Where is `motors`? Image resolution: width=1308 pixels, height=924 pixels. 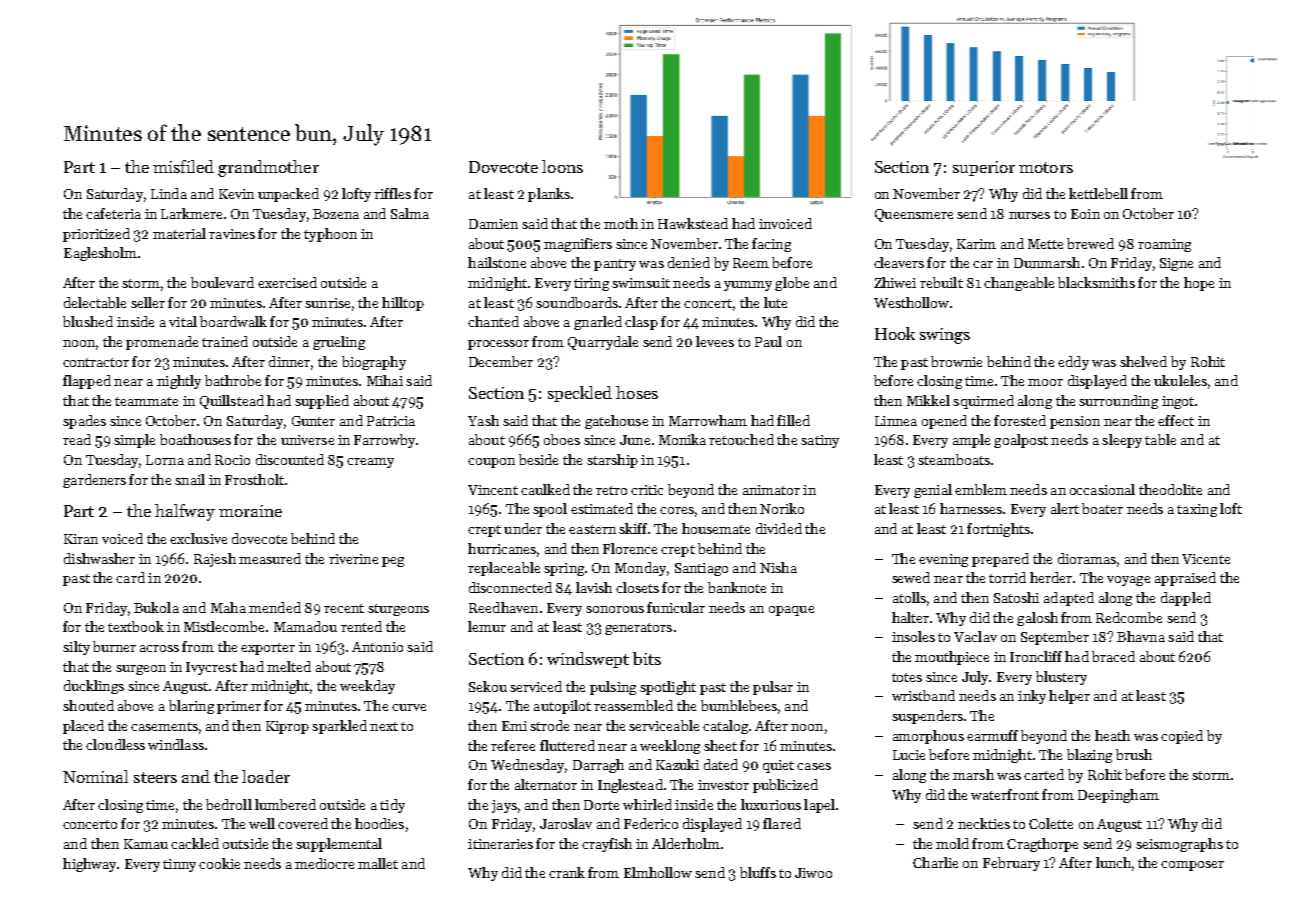 motors is located at coordinates (1046, 167).
